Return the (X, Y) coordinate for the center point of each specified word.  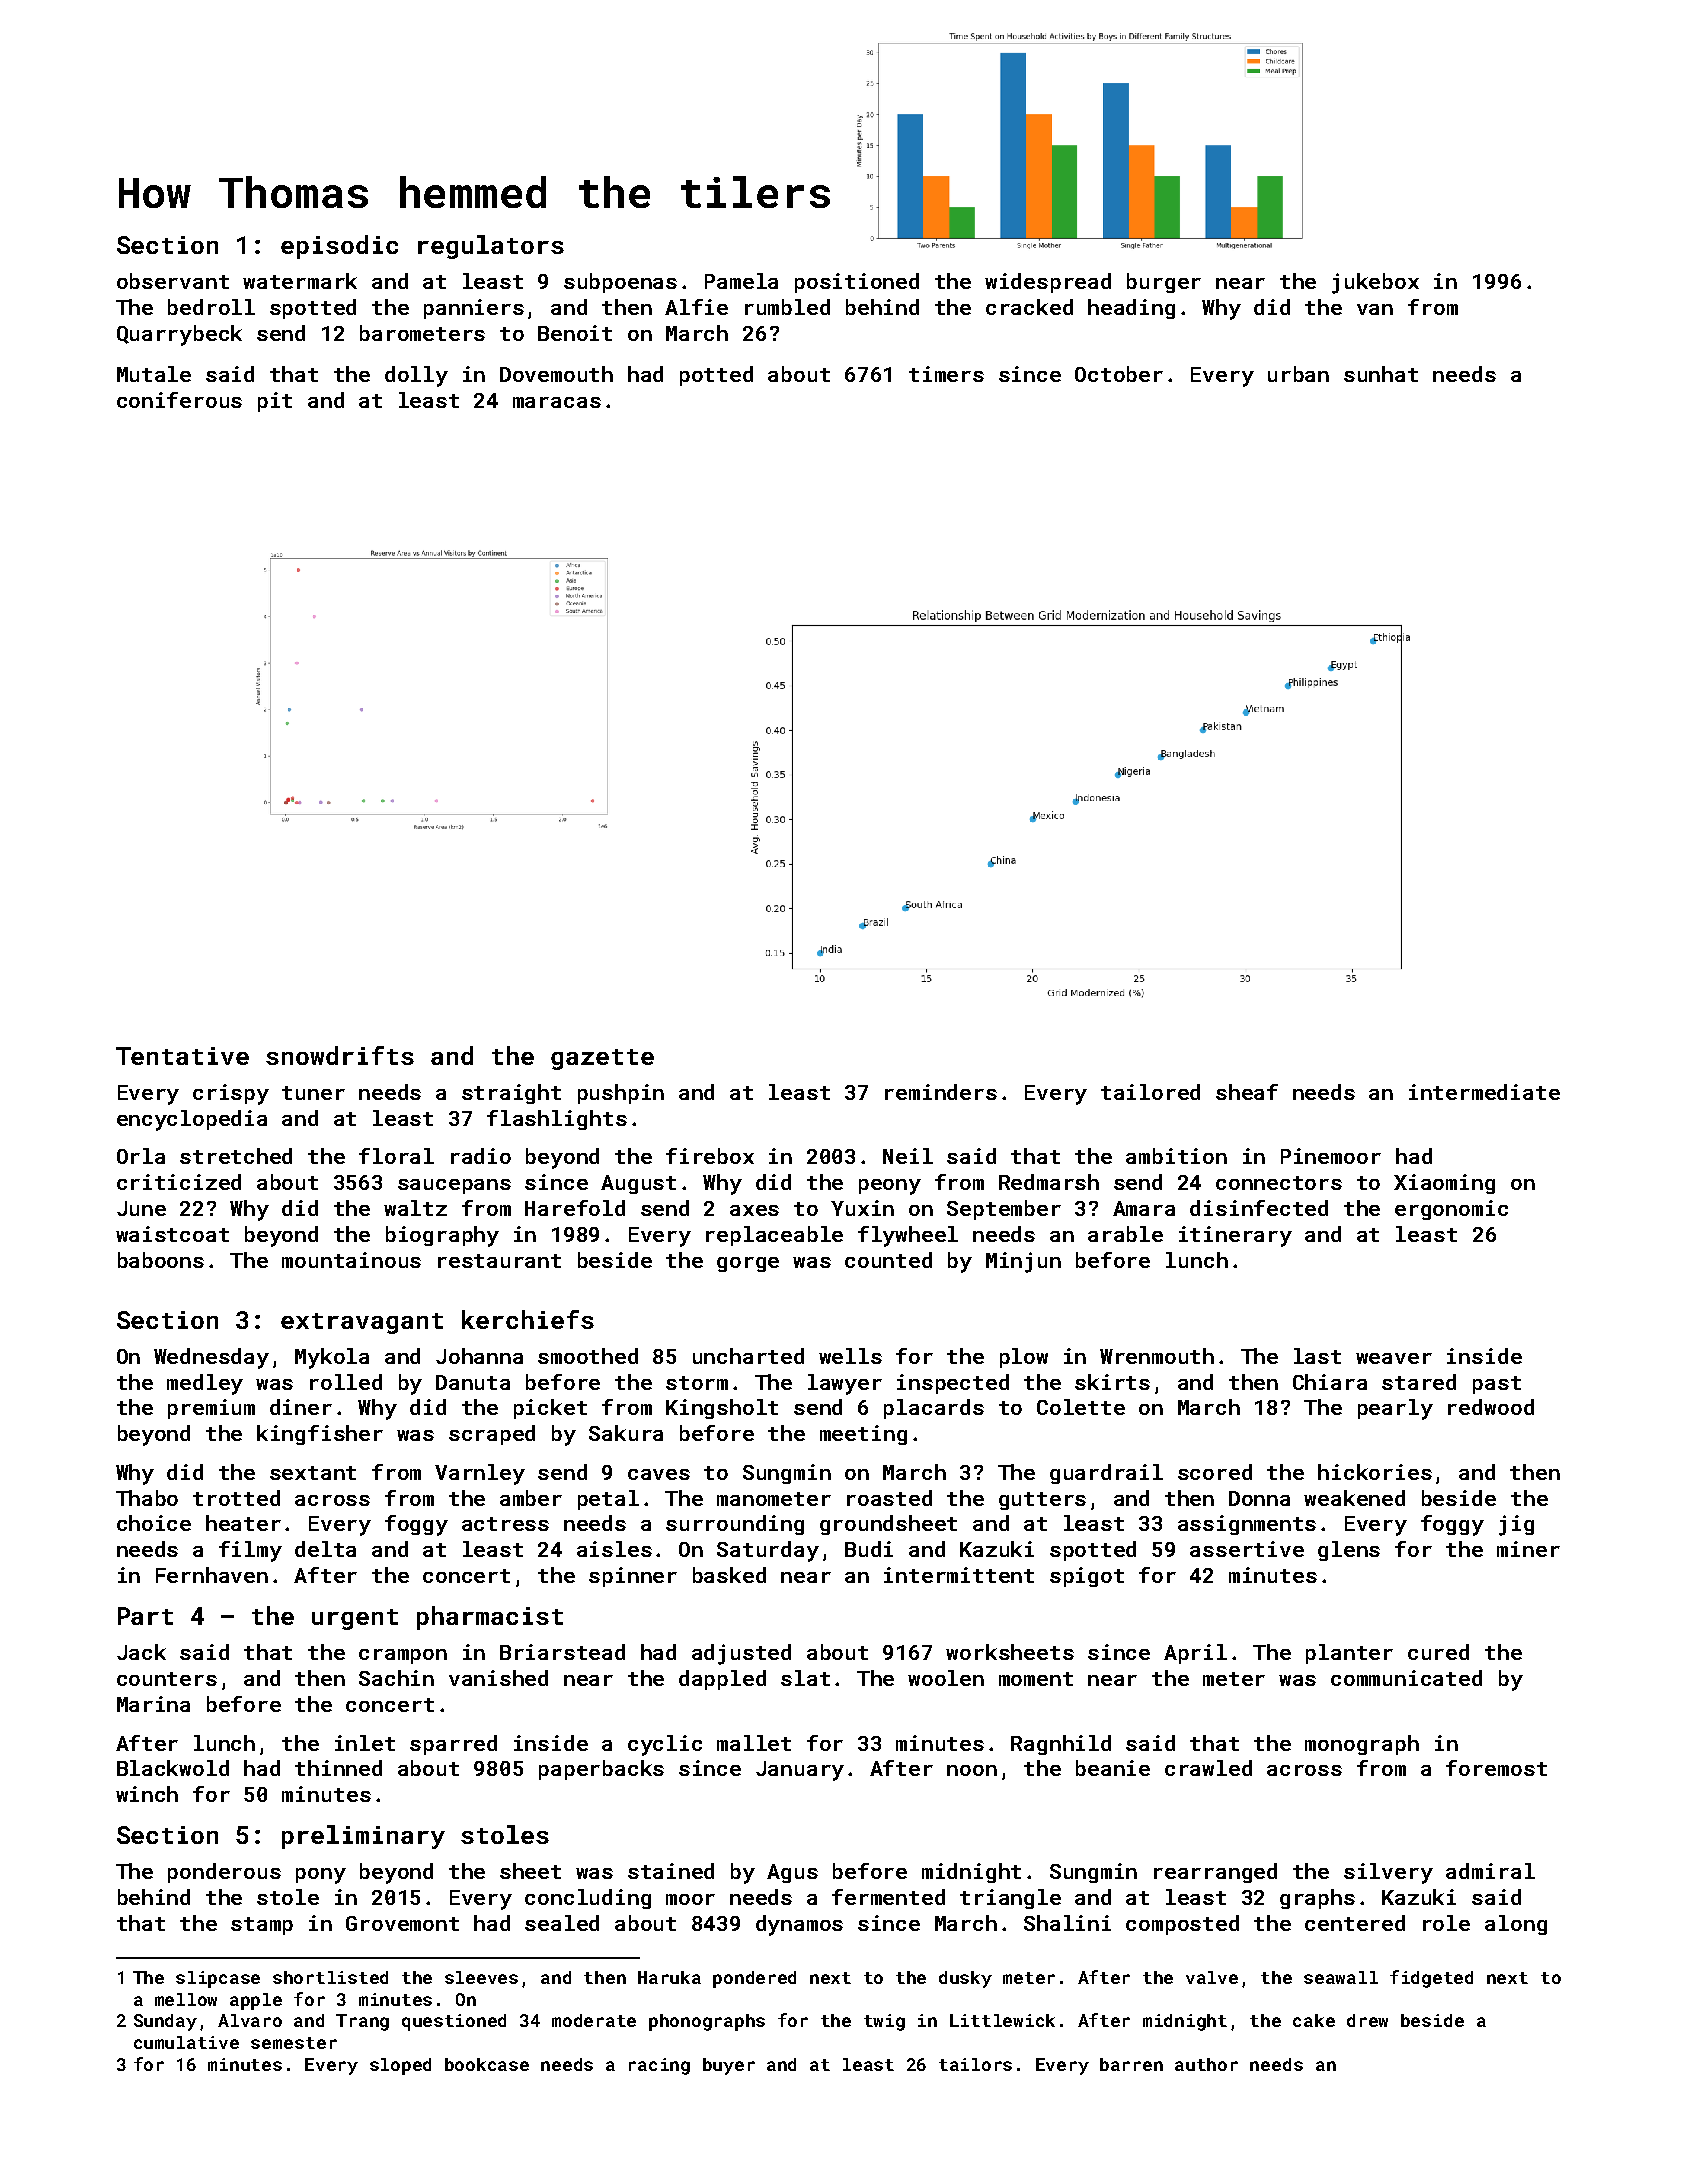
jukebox (1375, 283)
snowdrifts (340, 1055)
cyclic (665, 1745)
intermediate (1484, 1092)
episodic (339, 247)
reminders (941, 1092)
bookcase (487, 2064)
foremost (1496, 1768)
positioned (857, 283)
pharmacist (490, 1618)
